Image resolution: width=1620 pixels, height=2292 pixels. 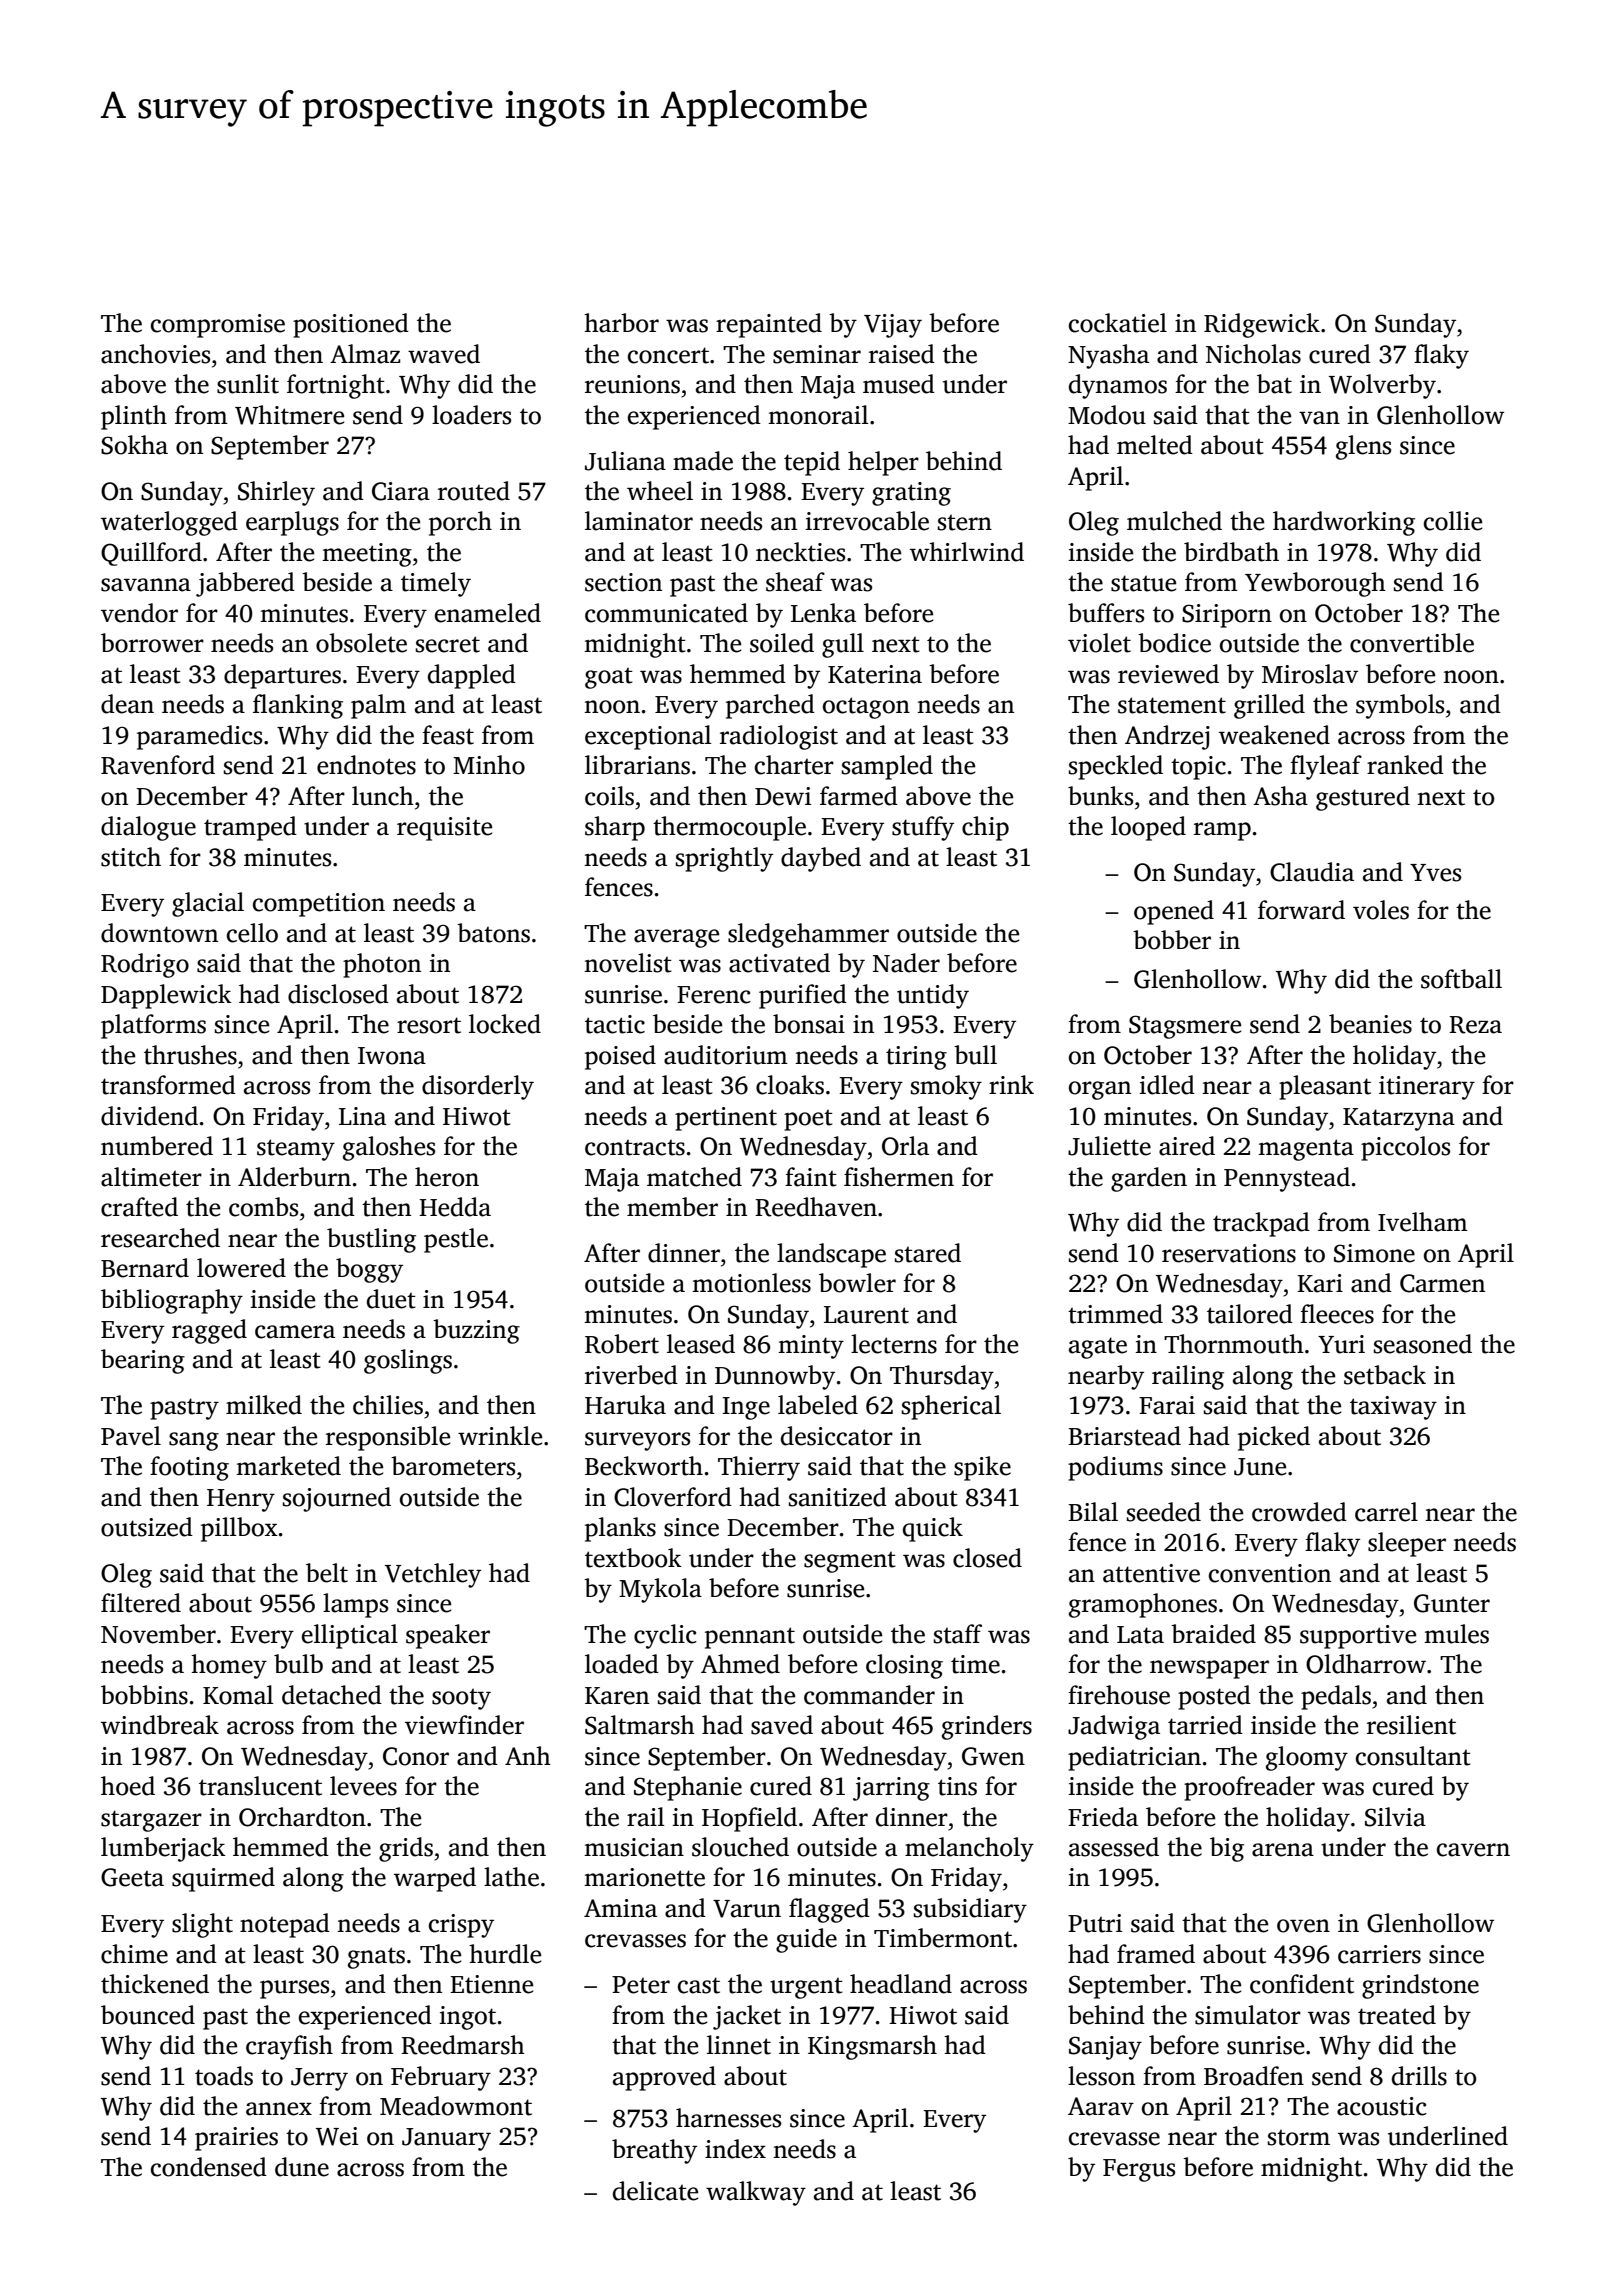 I want to click on requisite, so click(x=444, y=829).
